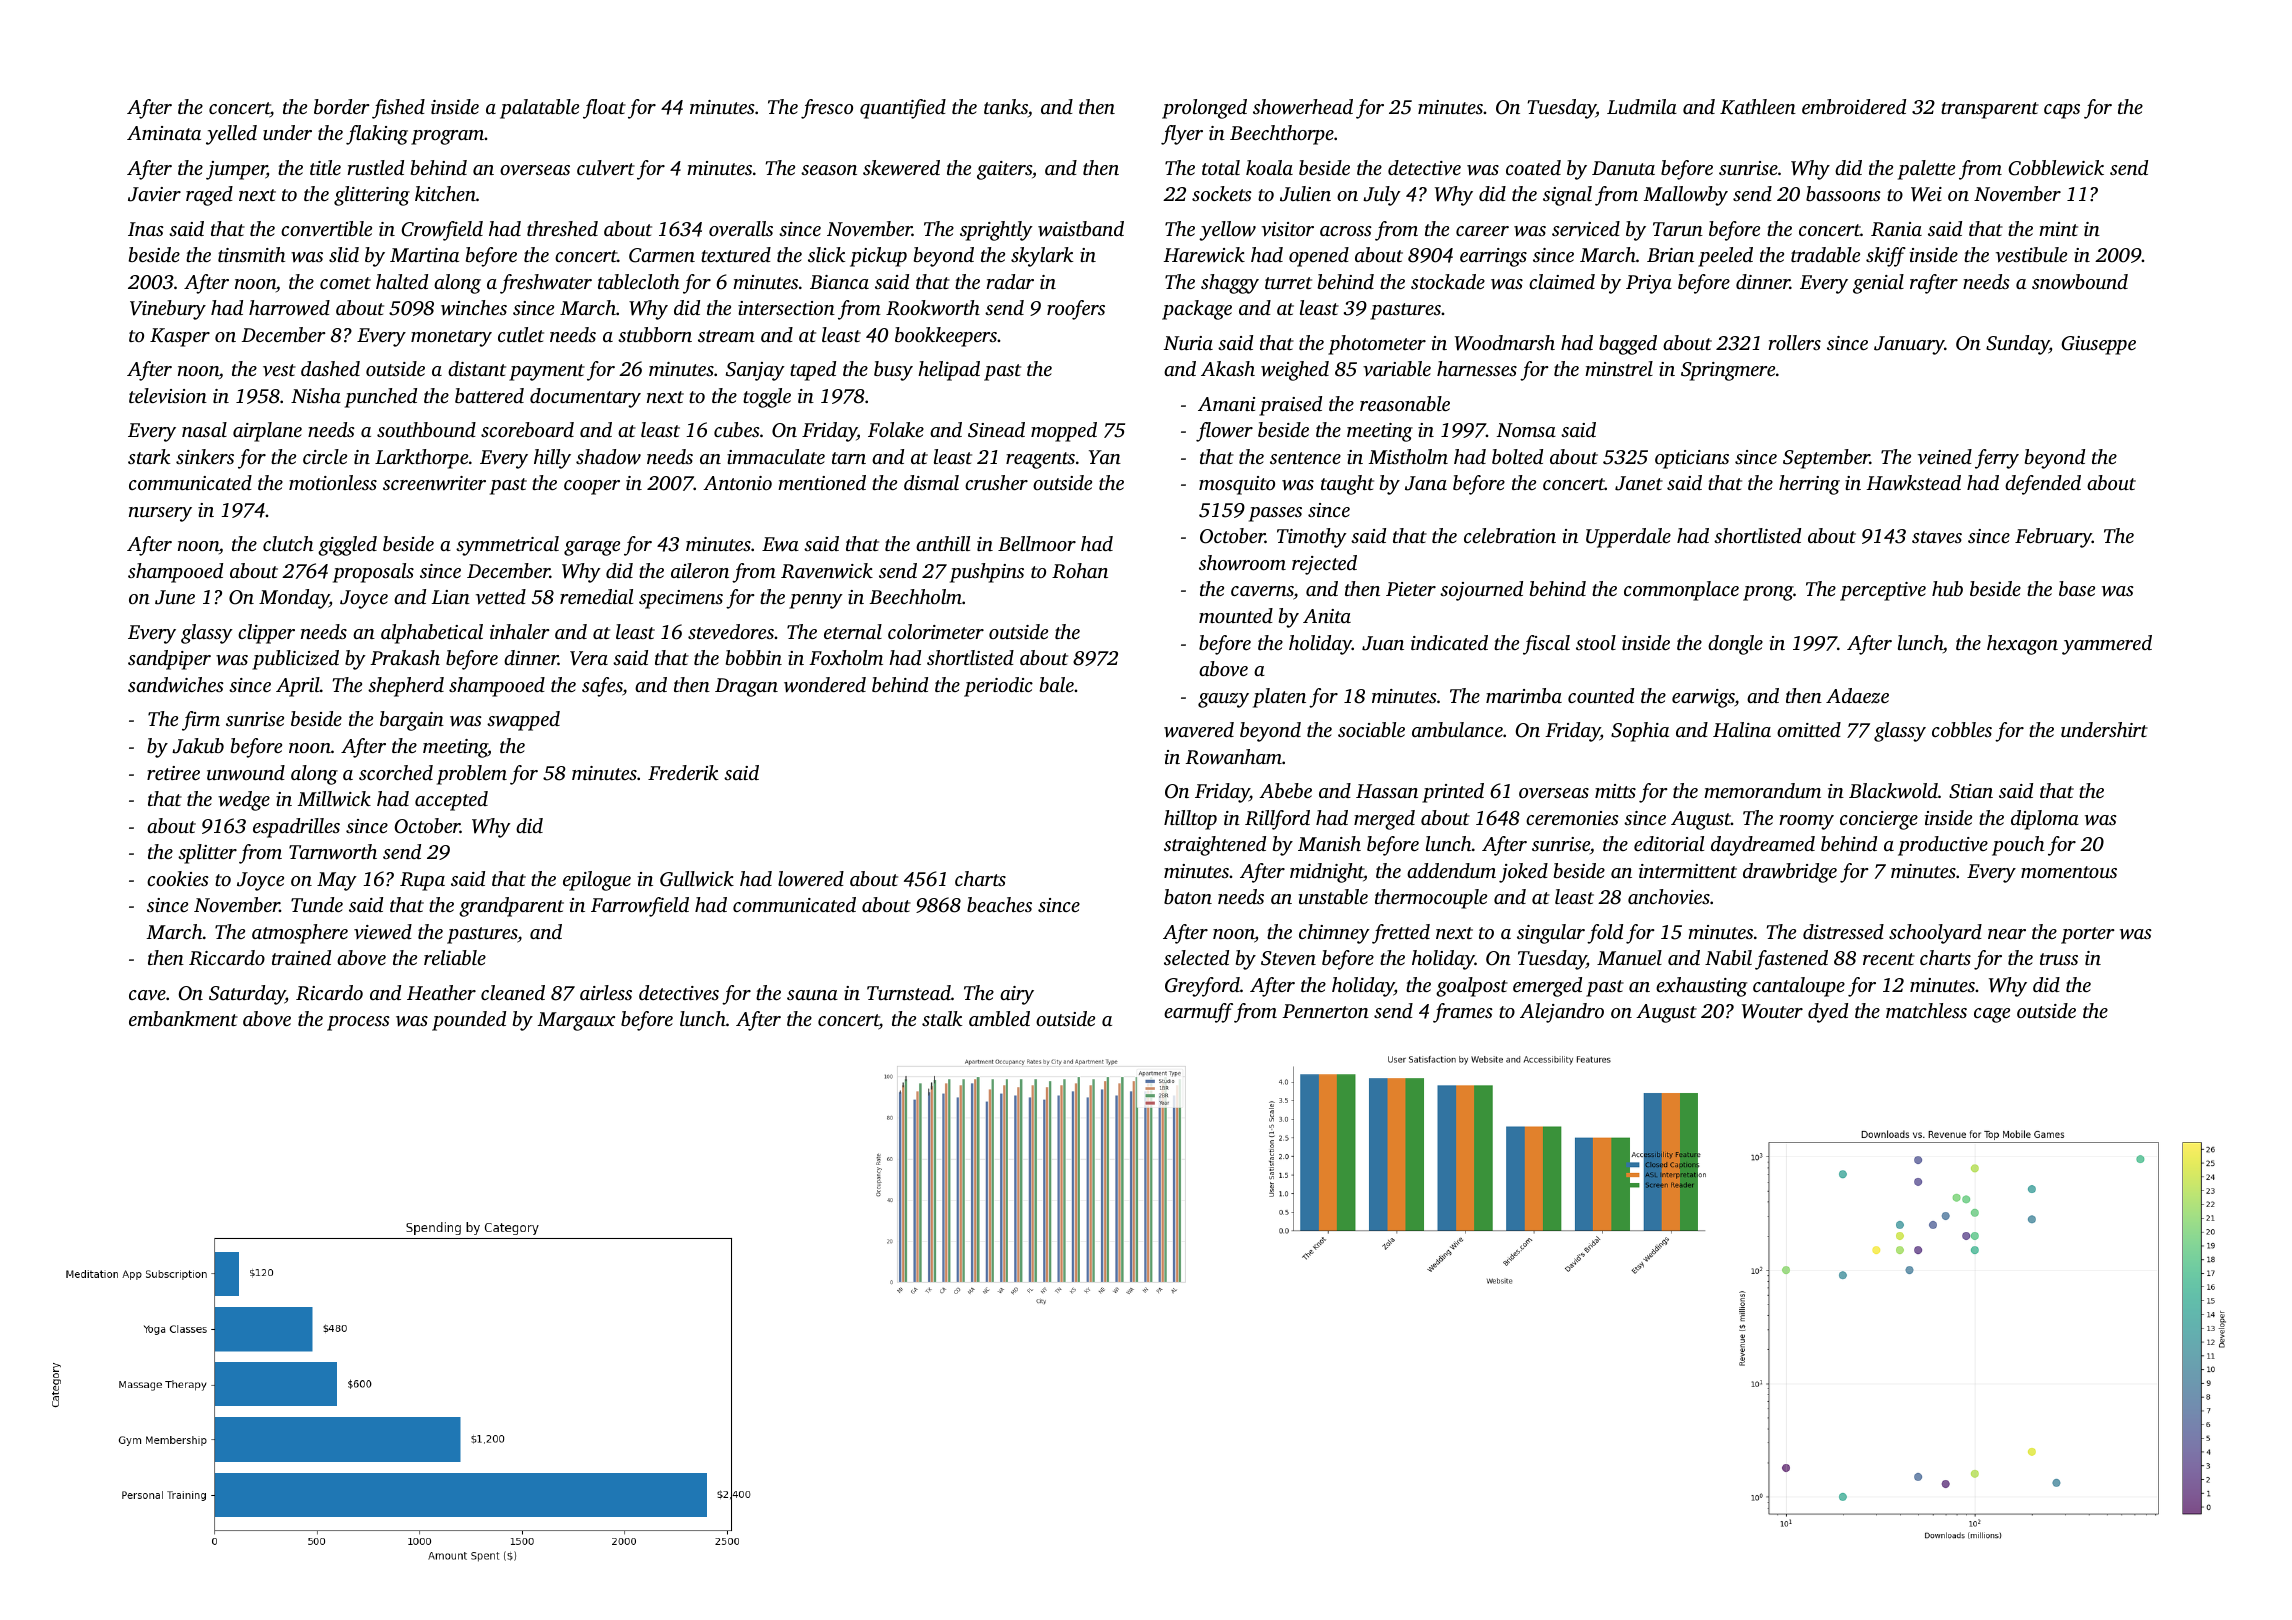 The image size is (2292, 1620). Describe the element at coordinates (1688, 871) in the document. I see `intermittent` at that location.
